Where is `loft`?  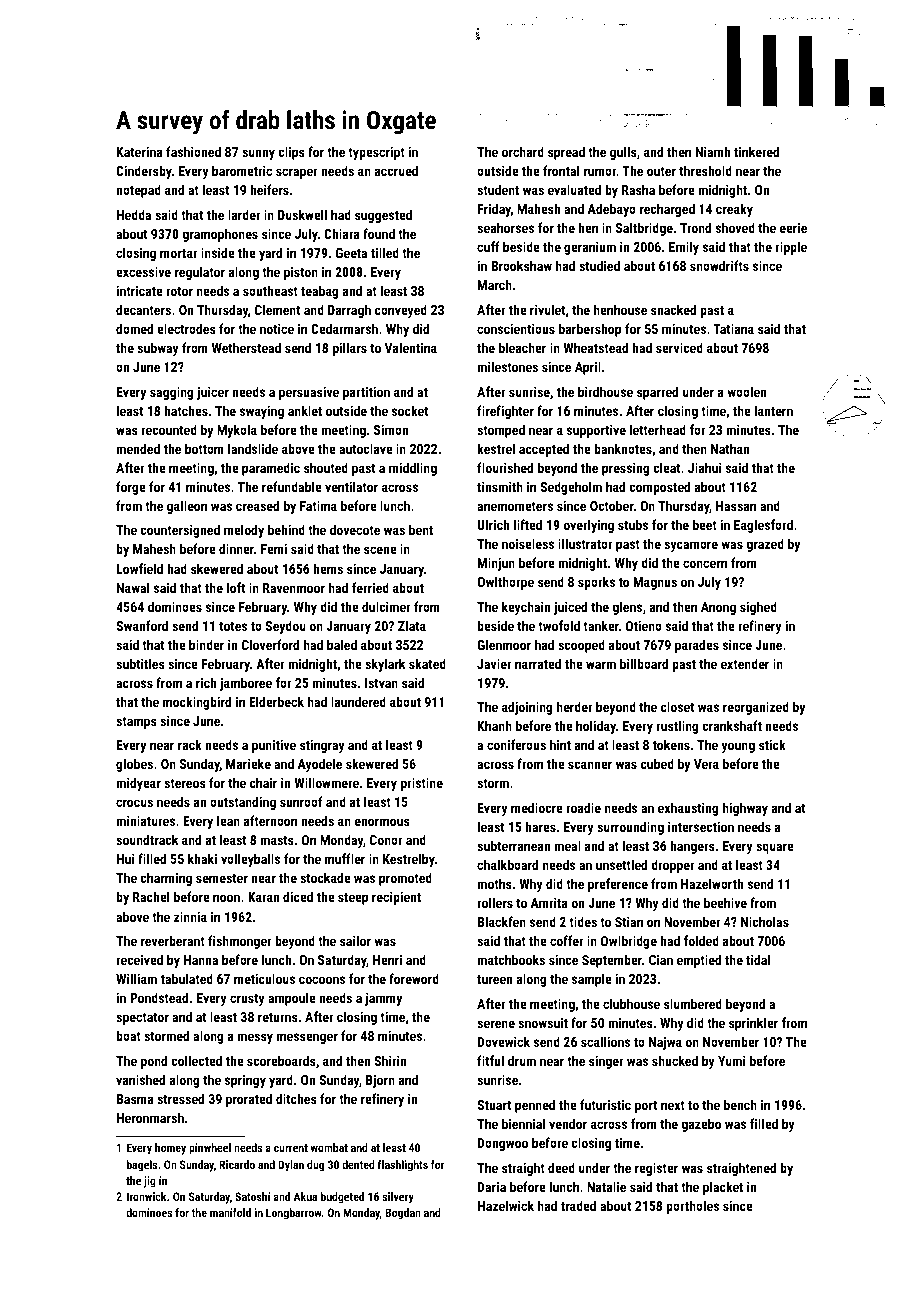 loft is located at coordinates (236, 587).
